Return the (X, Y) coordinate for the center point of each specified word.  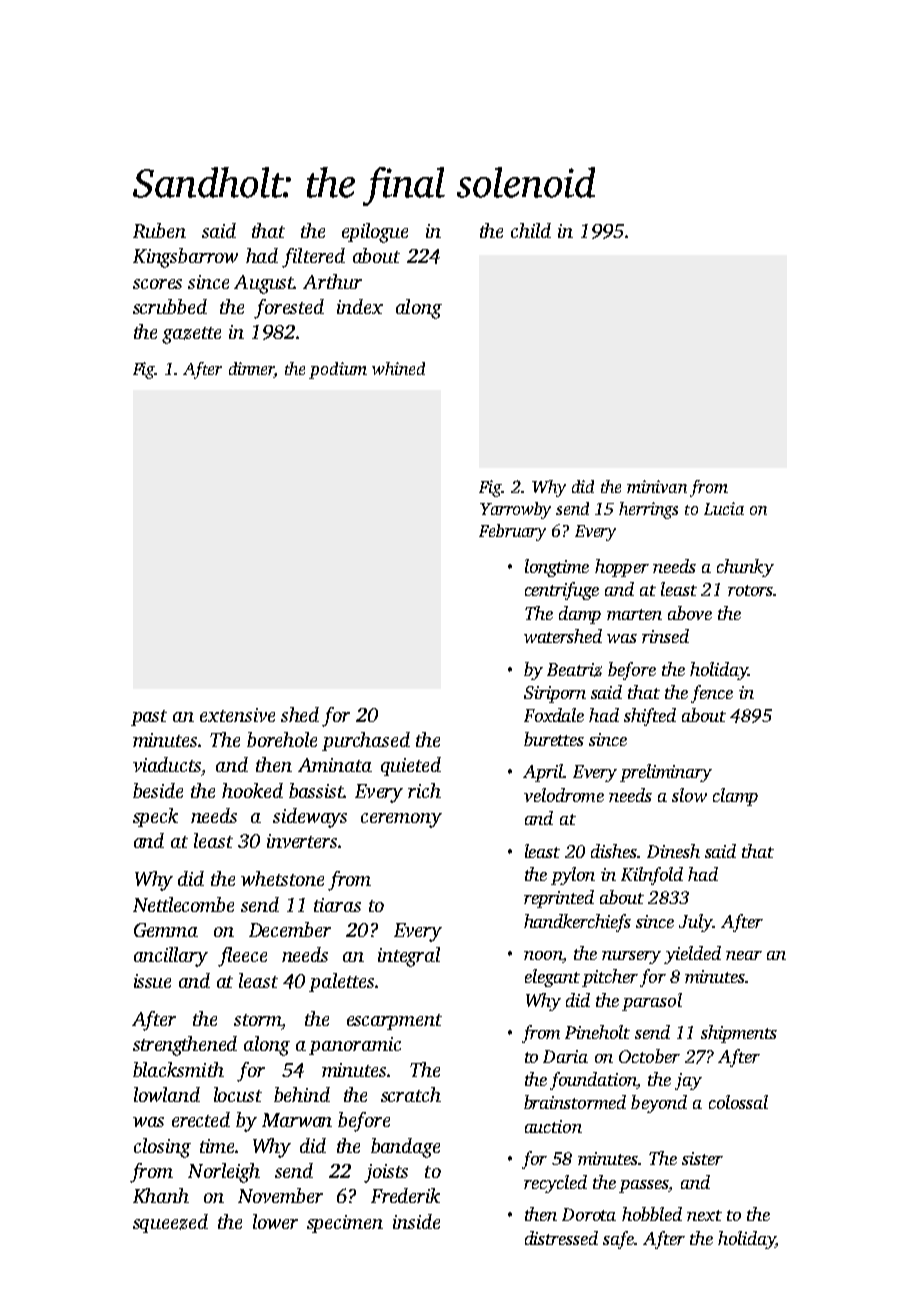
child (531, 230)
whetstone (282, 878)
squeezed (170, 1223)
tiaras (337, 905)
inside (416, 1221)
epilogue (375, 233)
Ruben (159, 230)
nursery (631, 957)
